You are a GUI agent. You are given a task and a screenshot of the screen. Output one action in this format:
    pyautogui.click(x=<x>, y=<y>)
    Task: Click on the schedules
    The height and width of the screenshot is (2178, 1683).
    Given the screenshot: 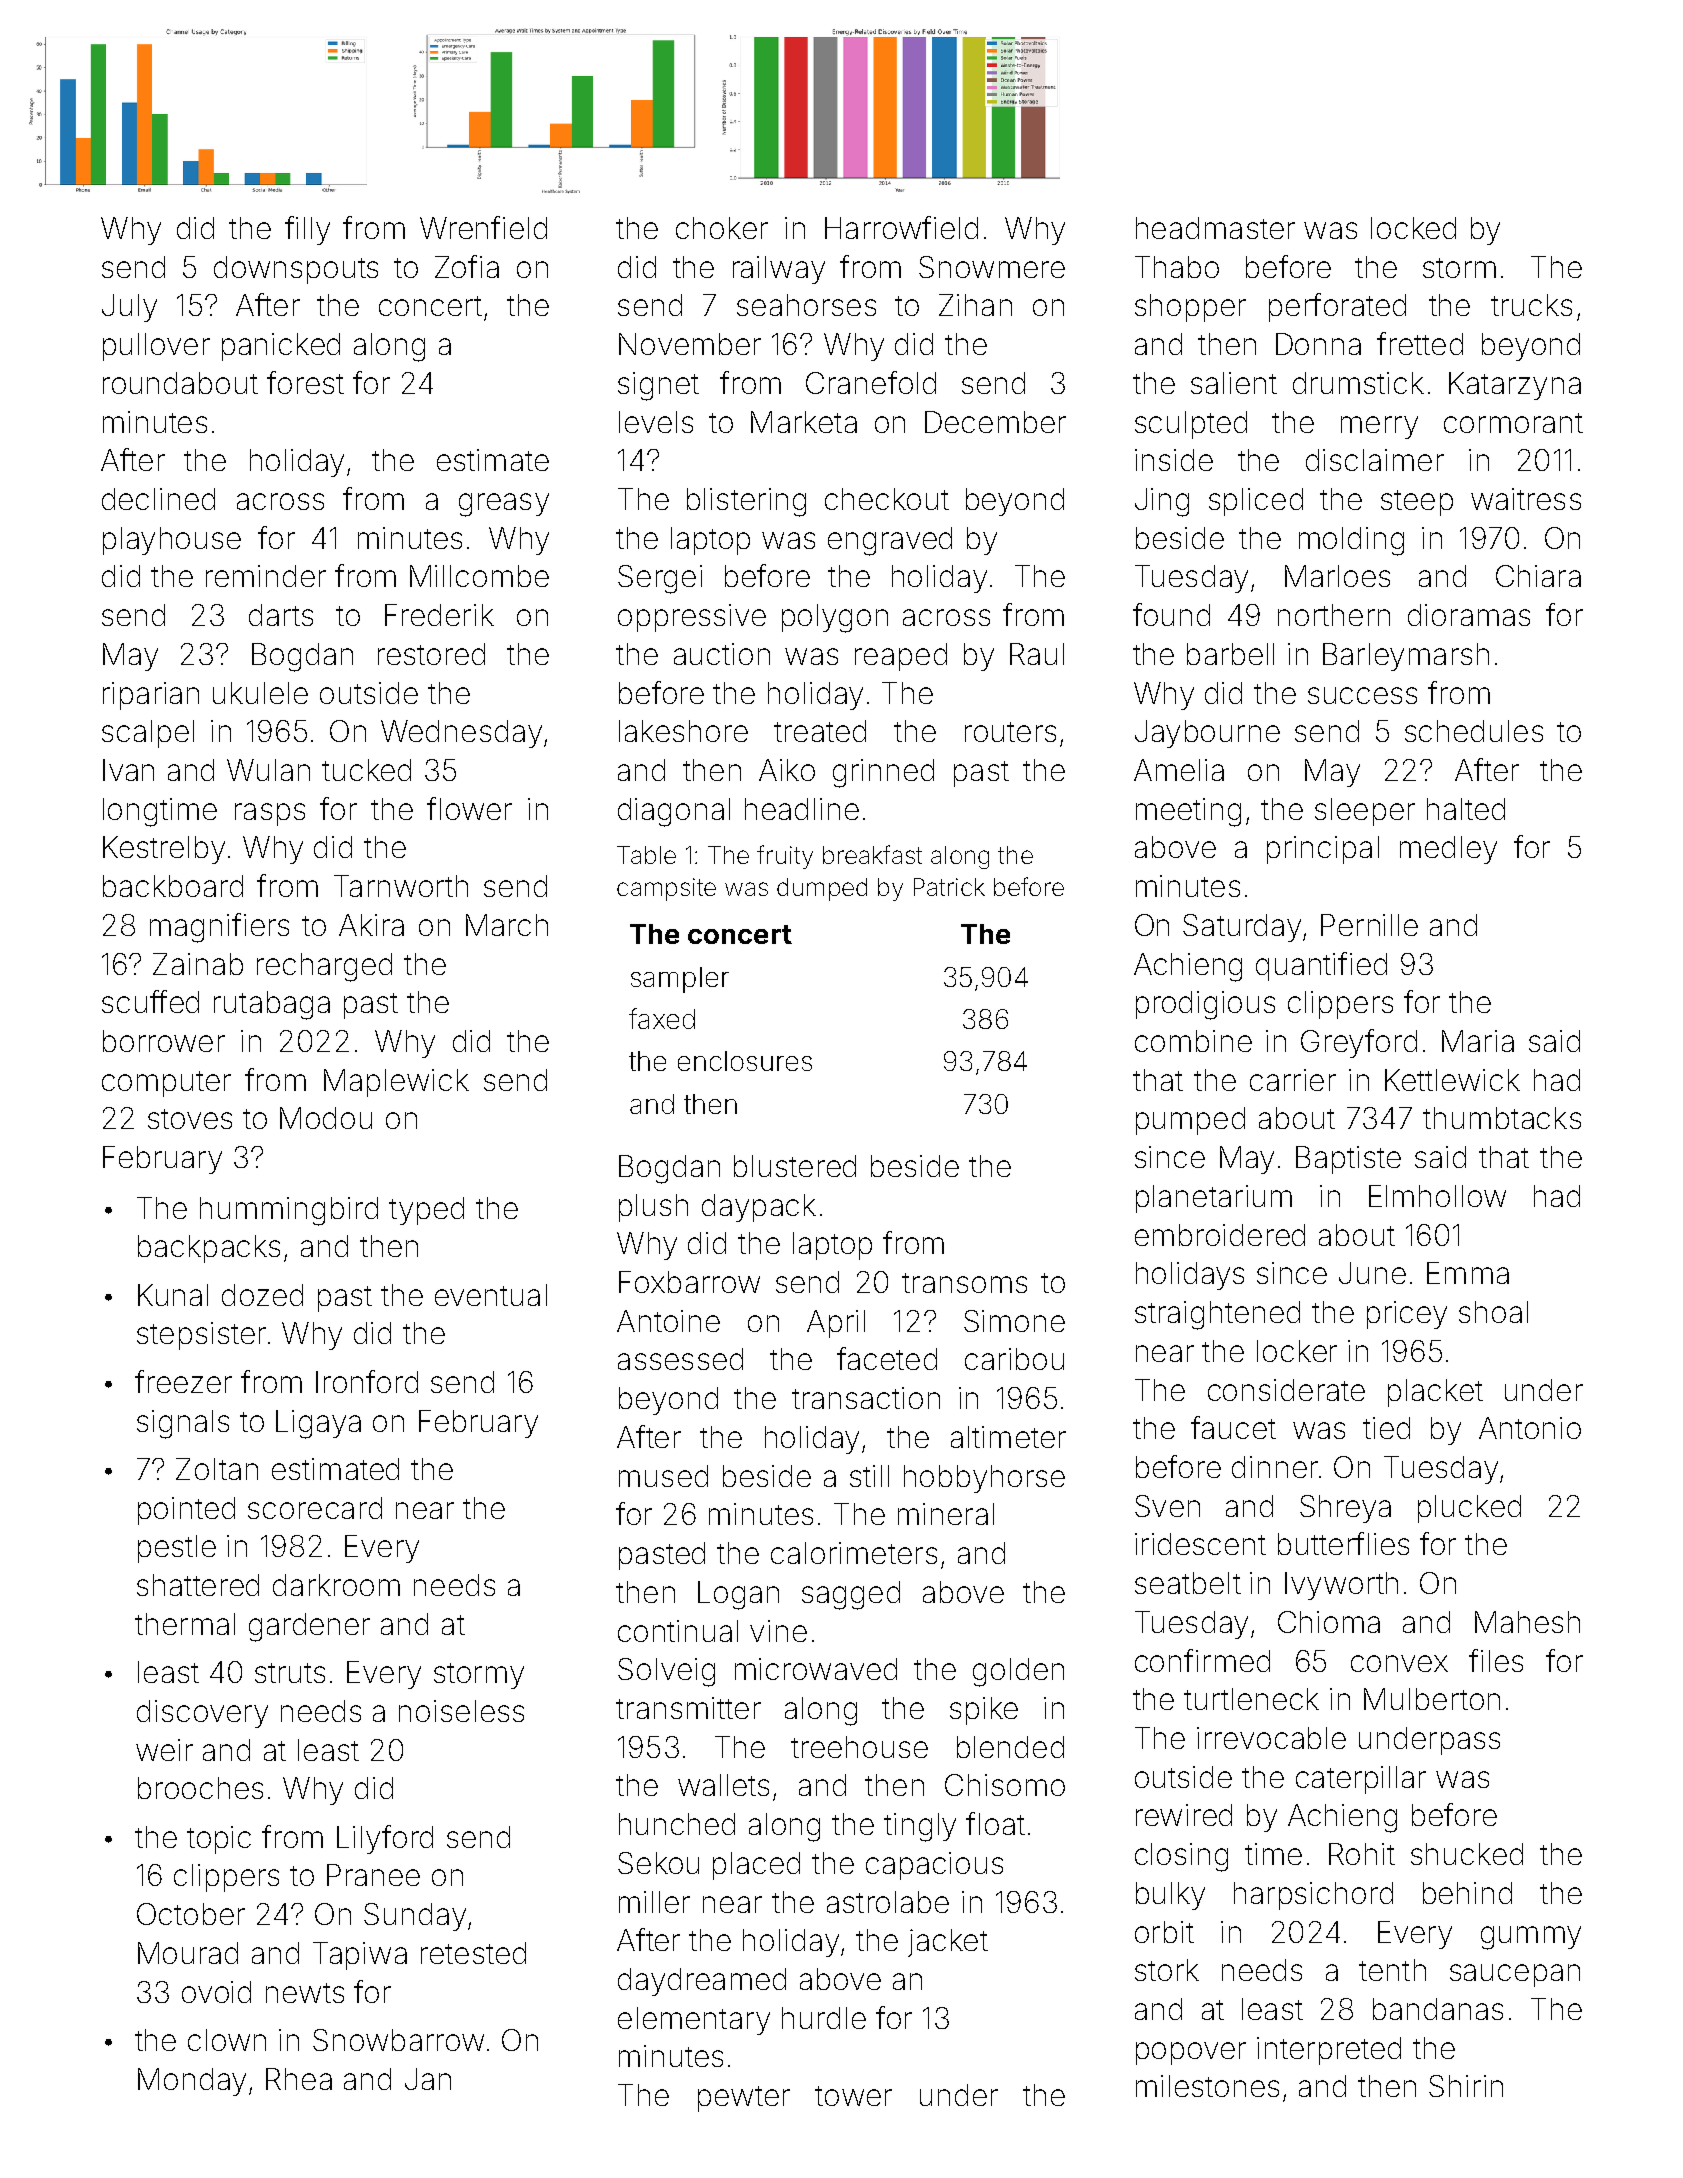 What is the action you would take?
    pyautogui.click(x=1474, y=731)
